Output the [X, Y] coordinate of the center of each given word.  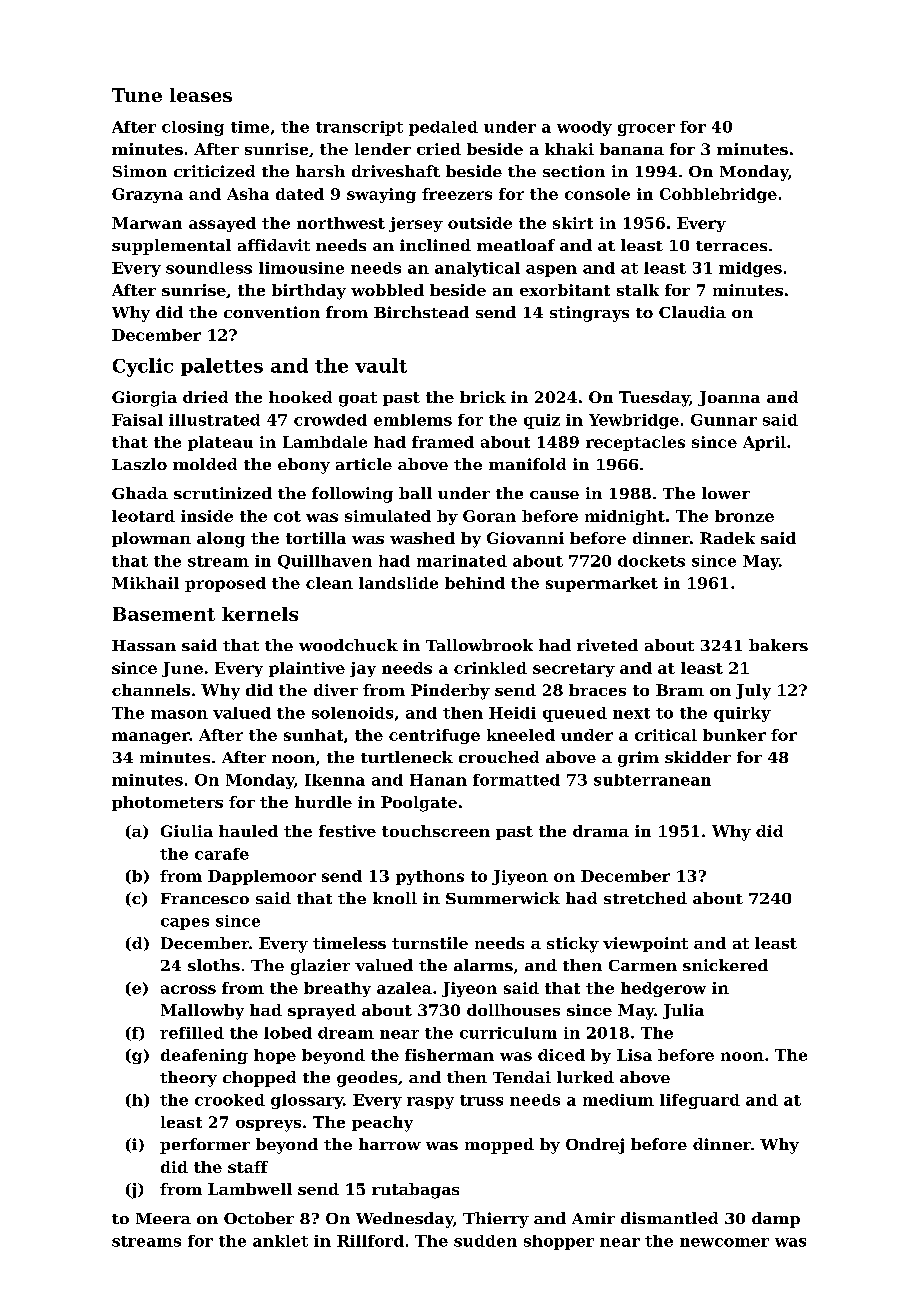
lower [726, 493]
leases [201, 95]
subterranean [652, 780]
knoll [395, 898]
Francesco [205, 898]
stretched [645, 898]
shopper [559, 1242]
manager [151, 738]
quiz [542, 421]
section [574, 171]
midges [750, 269]
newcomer [724, 1242]
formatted [516, 780]
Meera [163, 1218]
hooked [300, 397]
